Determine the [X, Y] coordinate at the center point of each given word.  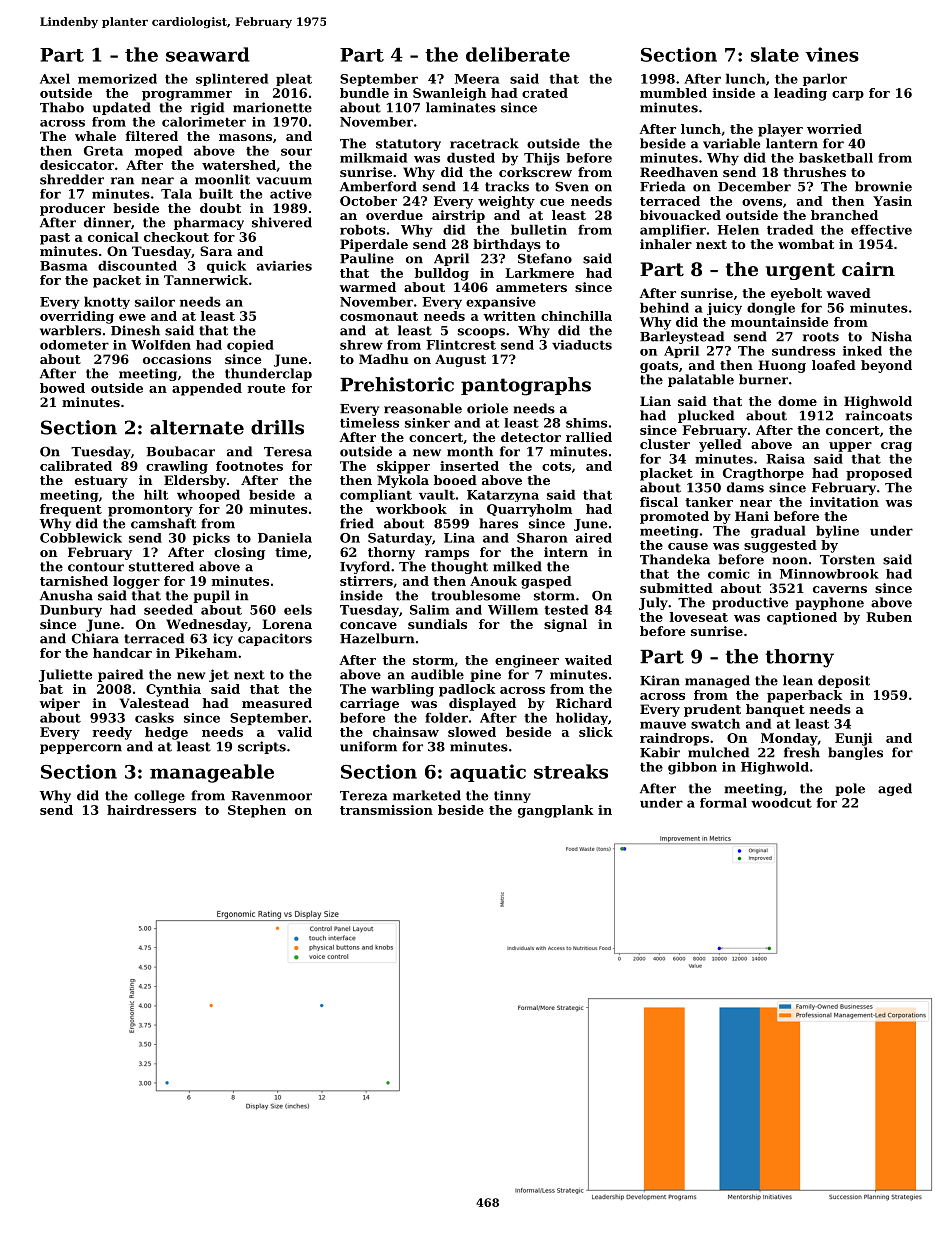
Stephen [257, 811]
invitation [844, 502]
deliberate [518, 54]
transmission [386, 810]
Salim [430, 610]
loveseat [699, 617]
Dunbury [71, 611]
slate [775, 54]
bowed [62, 388]
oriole [487, 408]
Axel [55, 78]
